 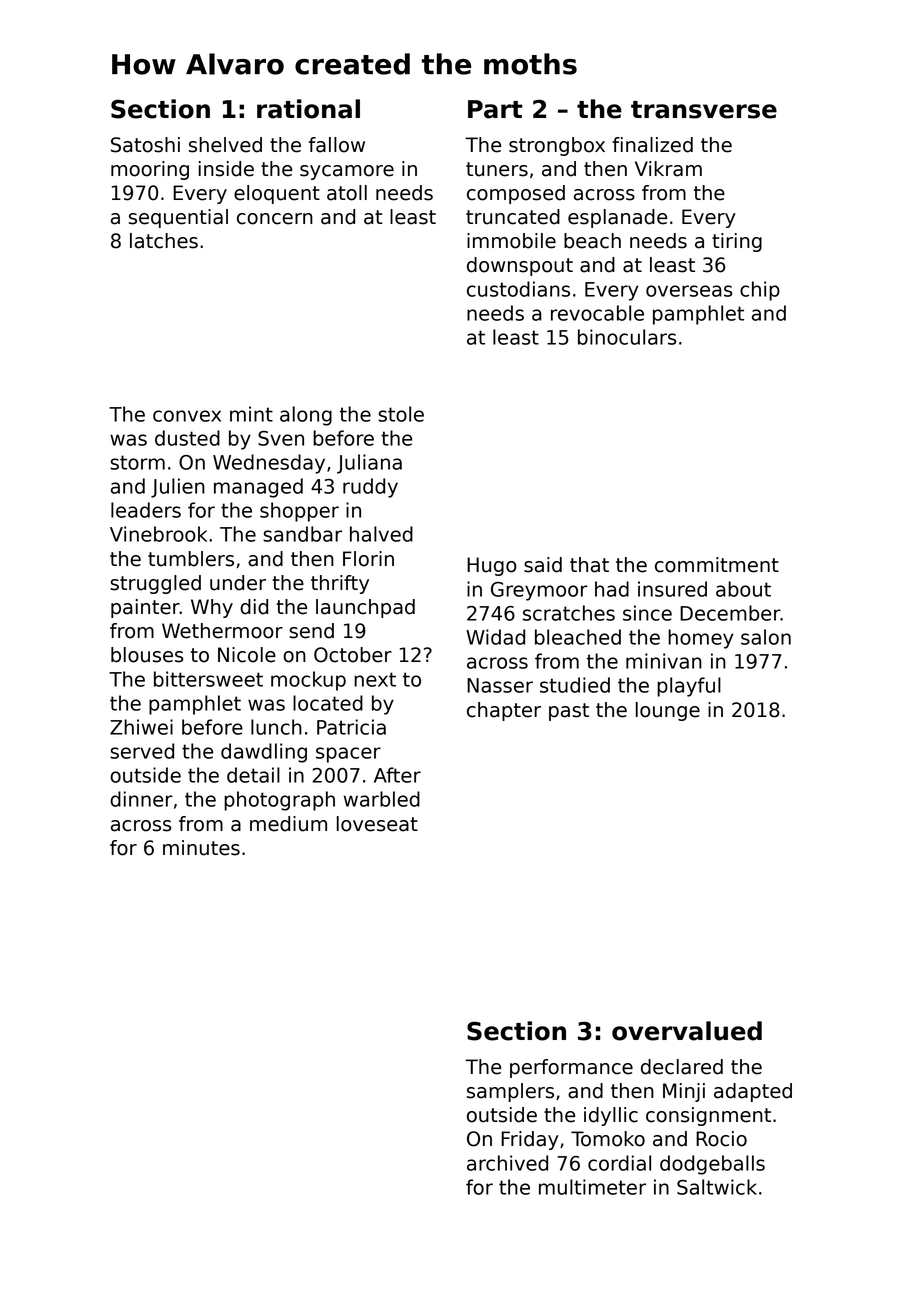 What do you see at coordinates (308, 109) in the page?
I see `rational` at bounding box center [308, 109].
